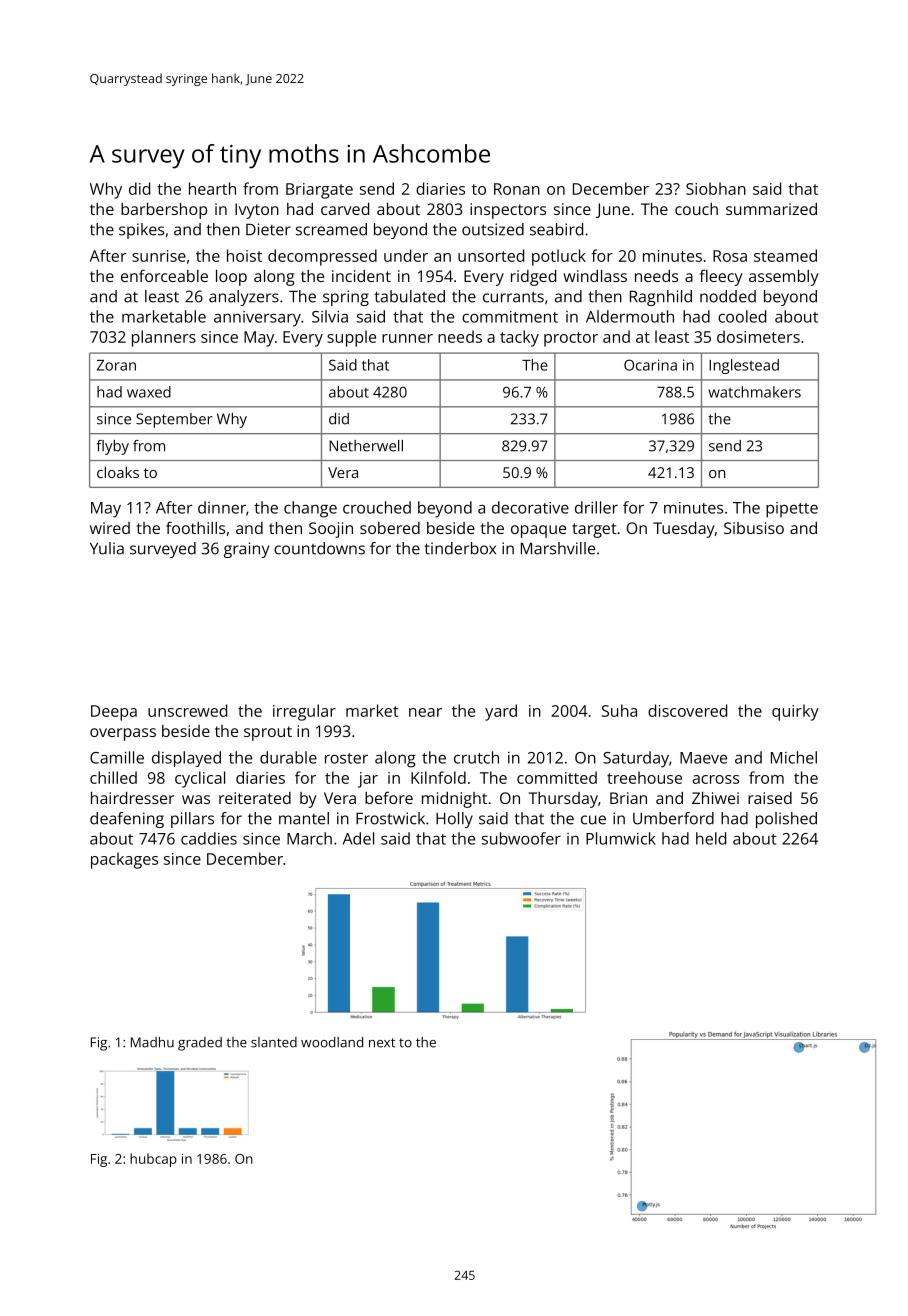 The image size is (908, 1316). What do you see at coordinates (711, 838) in the screenshot?
I see `held` at bounding box center [711, 838].
